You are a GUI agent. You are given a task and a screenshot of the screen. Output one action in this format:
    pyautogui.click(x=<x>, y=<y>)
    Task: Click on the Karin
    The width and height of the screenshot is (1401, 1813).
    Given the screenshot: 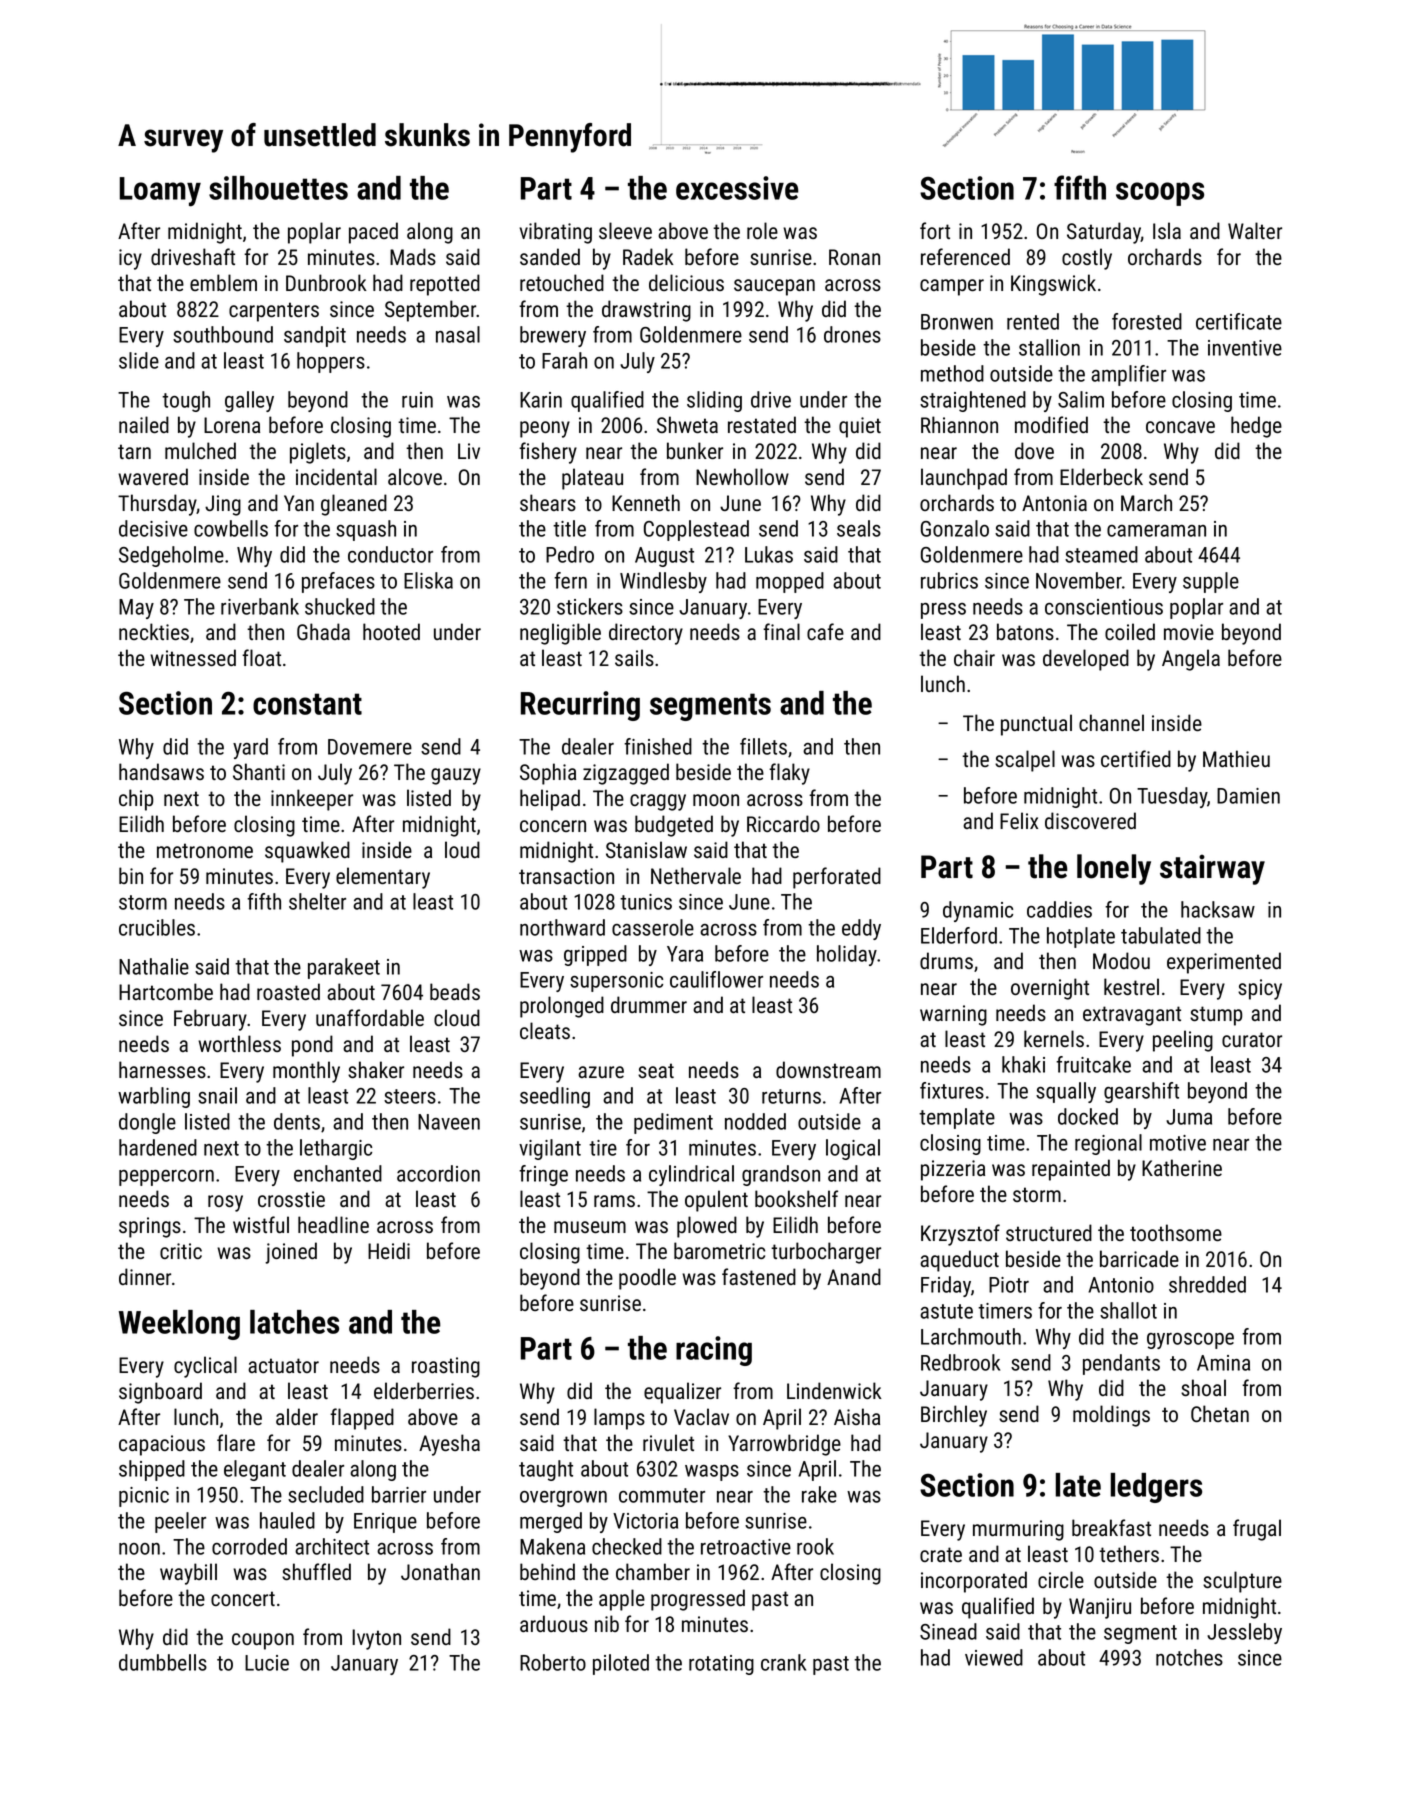 What is the action you would take?
    pyautogui.click(x=541, y=400)
